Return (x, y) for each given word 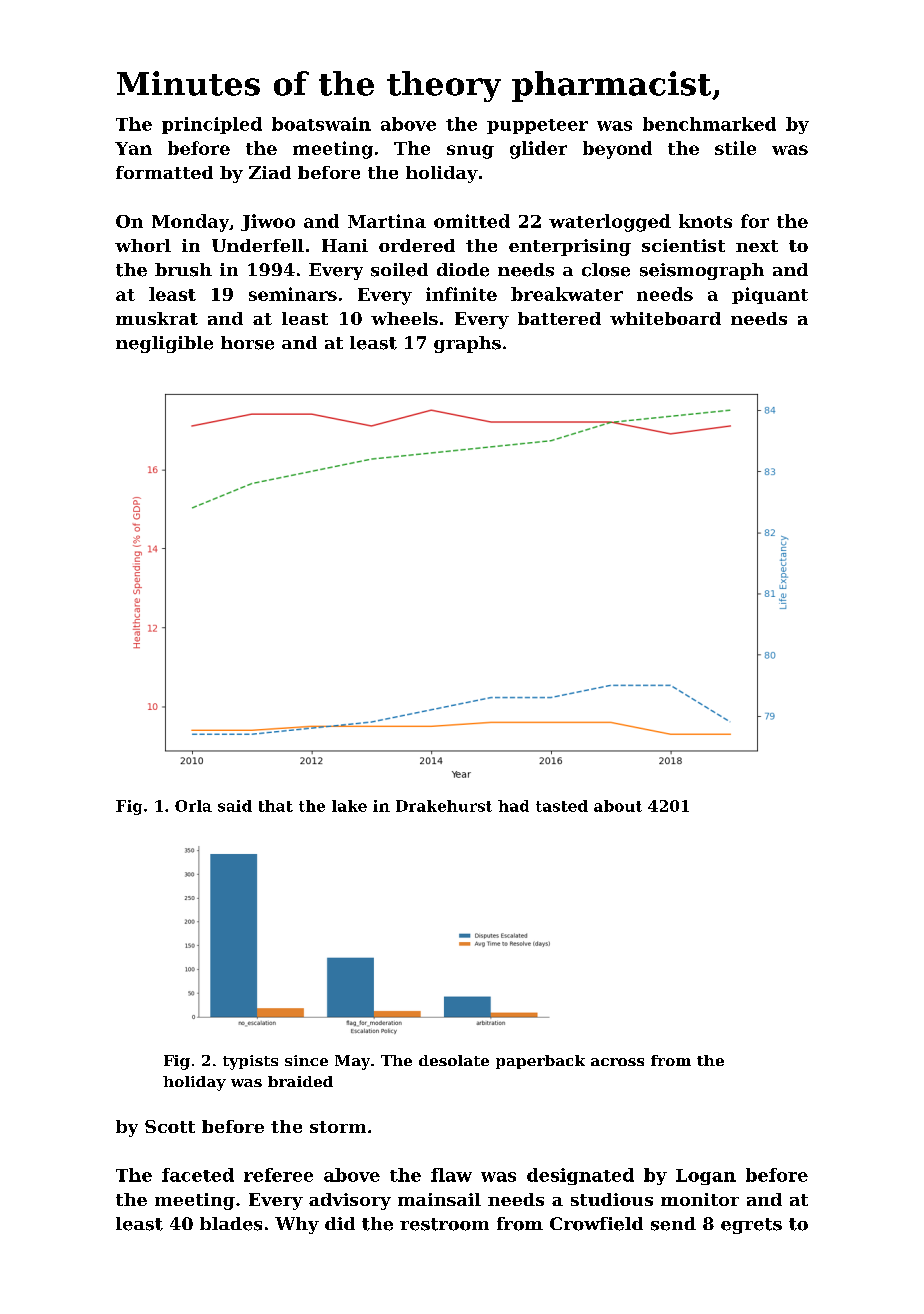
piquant (770, 295)
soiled (399, 270)
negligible (164, 344)
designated (580, 1176)
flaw (451, 1175)
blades (231, 1224)
